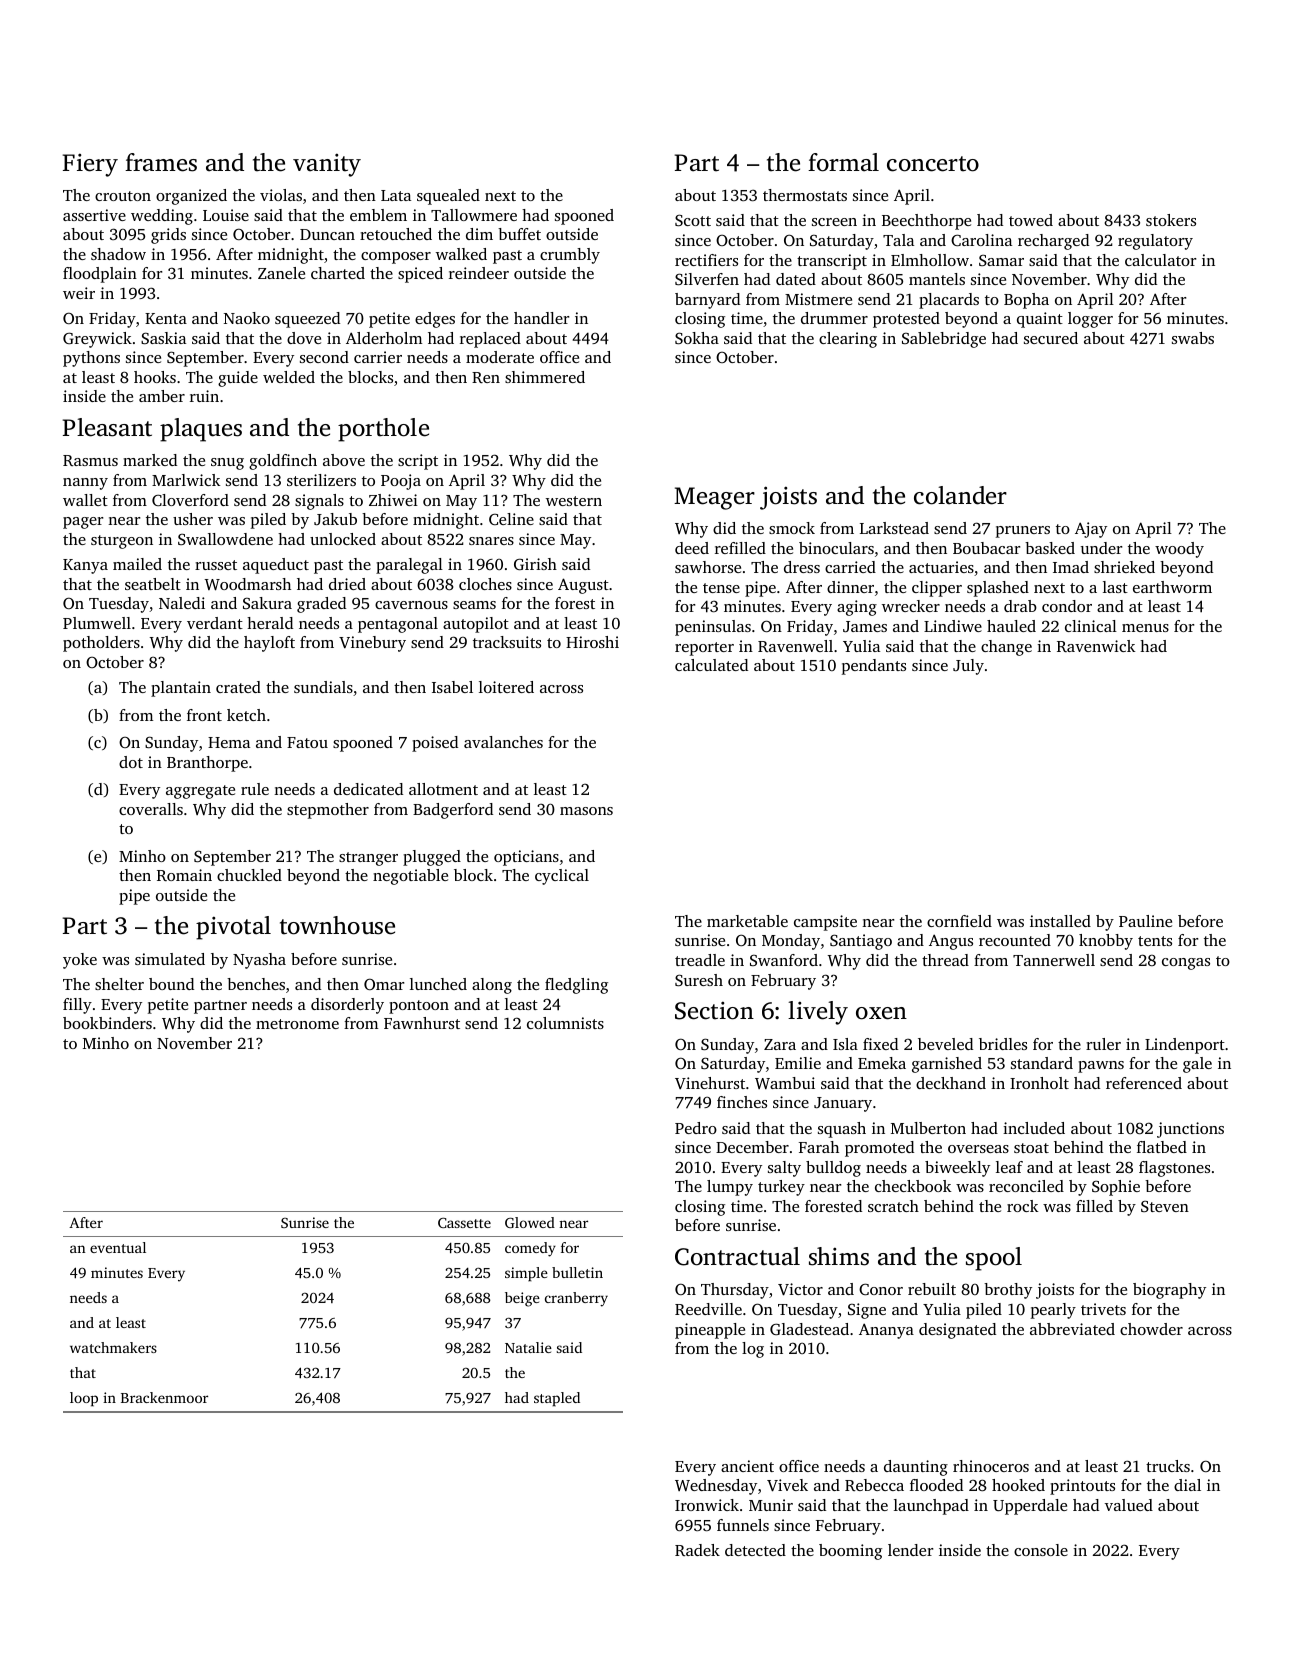  What do you see at coordinates (706, 260) in the screenshot?
I see `rectifiers` at bounding box center [706, 260].
